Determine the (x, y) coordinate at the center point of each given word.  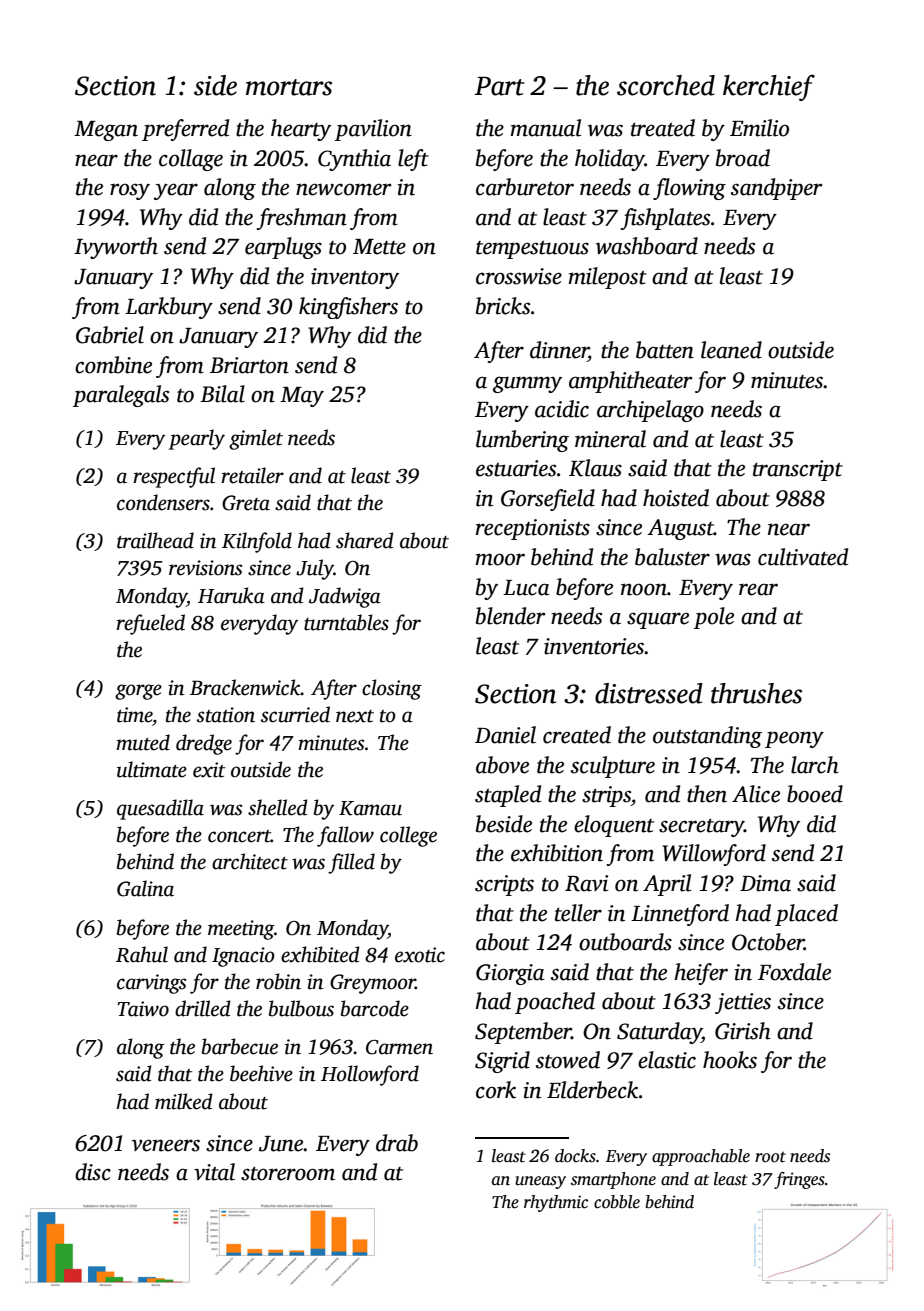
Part (500, 86)
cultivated (803, 557)
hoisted (676, 498)
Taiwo (143, 1009)
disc (93, 1172)
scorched (666, 85)
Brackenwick (245, 687)
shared (365, 540)
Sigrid (502, 1062)
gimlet (256, 439)
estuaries (516, 468)
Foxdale (794, 972)
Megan (106, 131)
